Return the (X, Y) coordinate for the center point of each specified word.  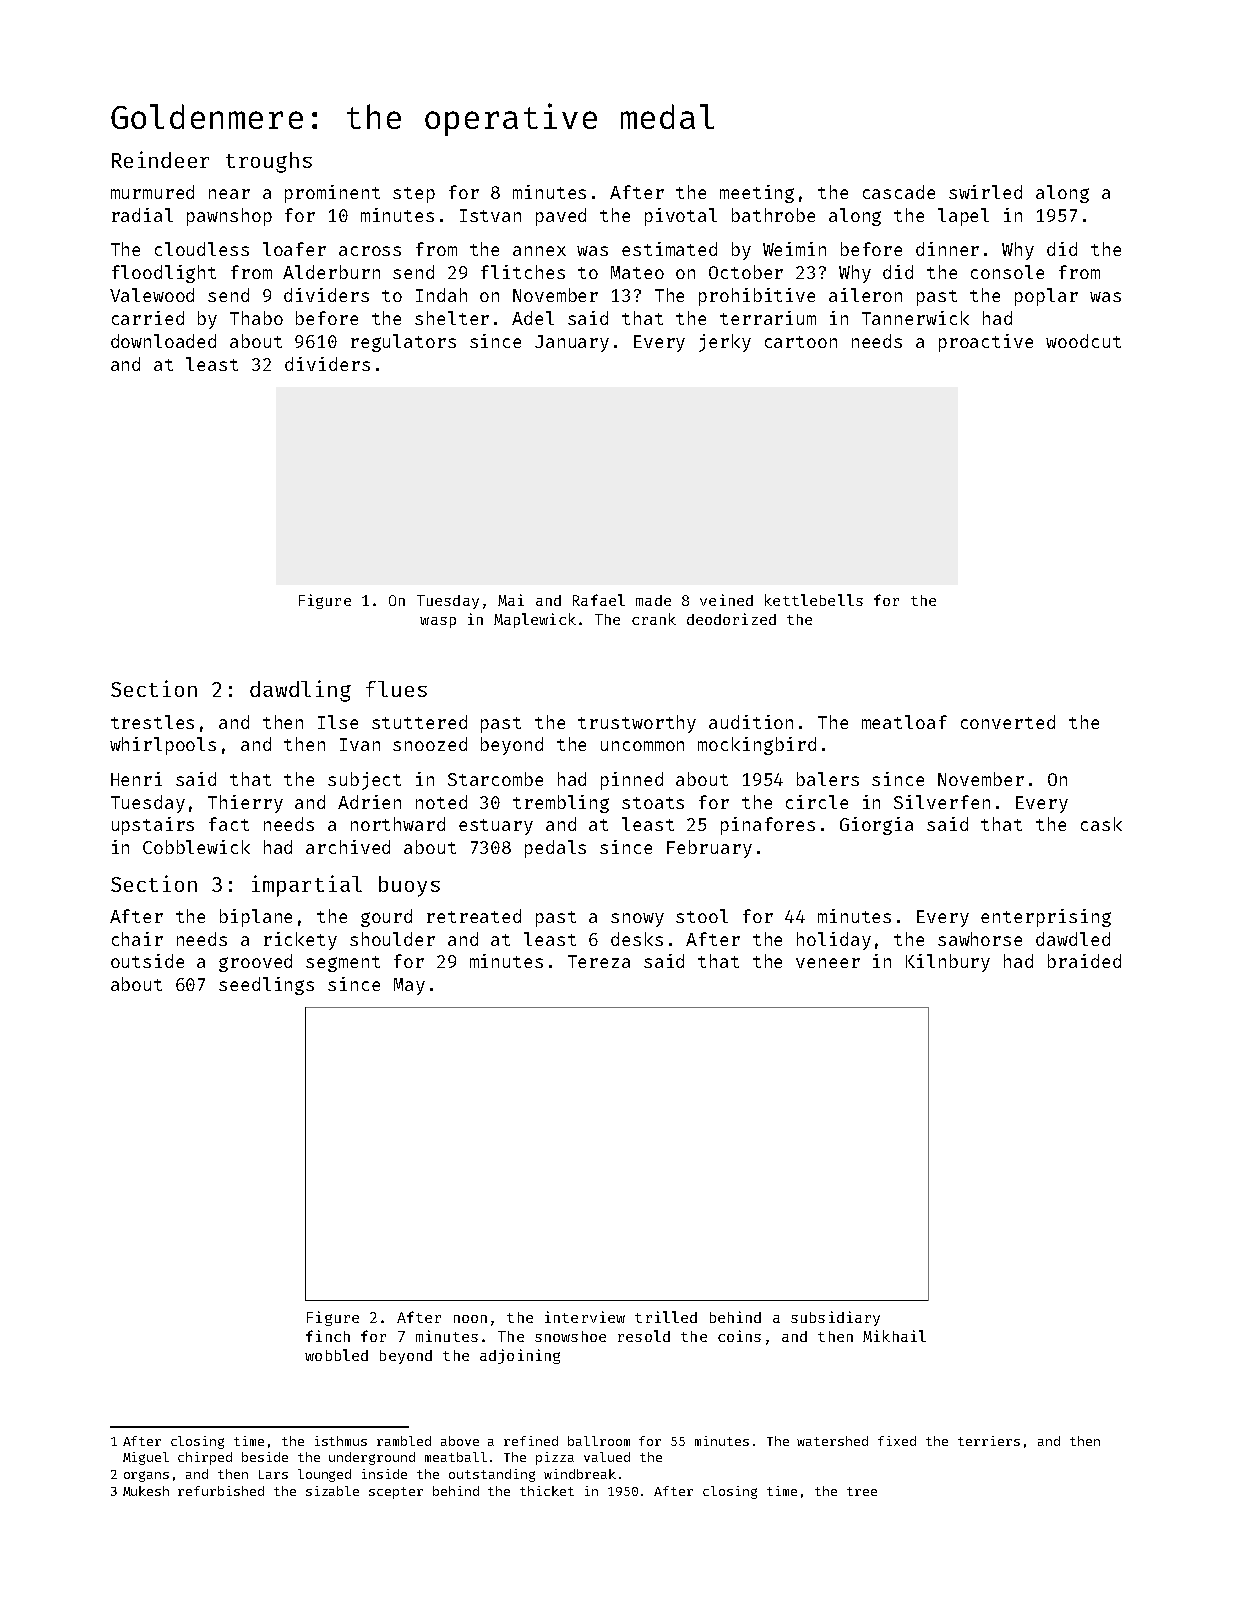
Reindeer (160, 159)
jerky (725, 343)
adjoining (520, 1356)
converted (1008, 722)
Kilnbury (948, 963)
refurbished (221, 1491)
